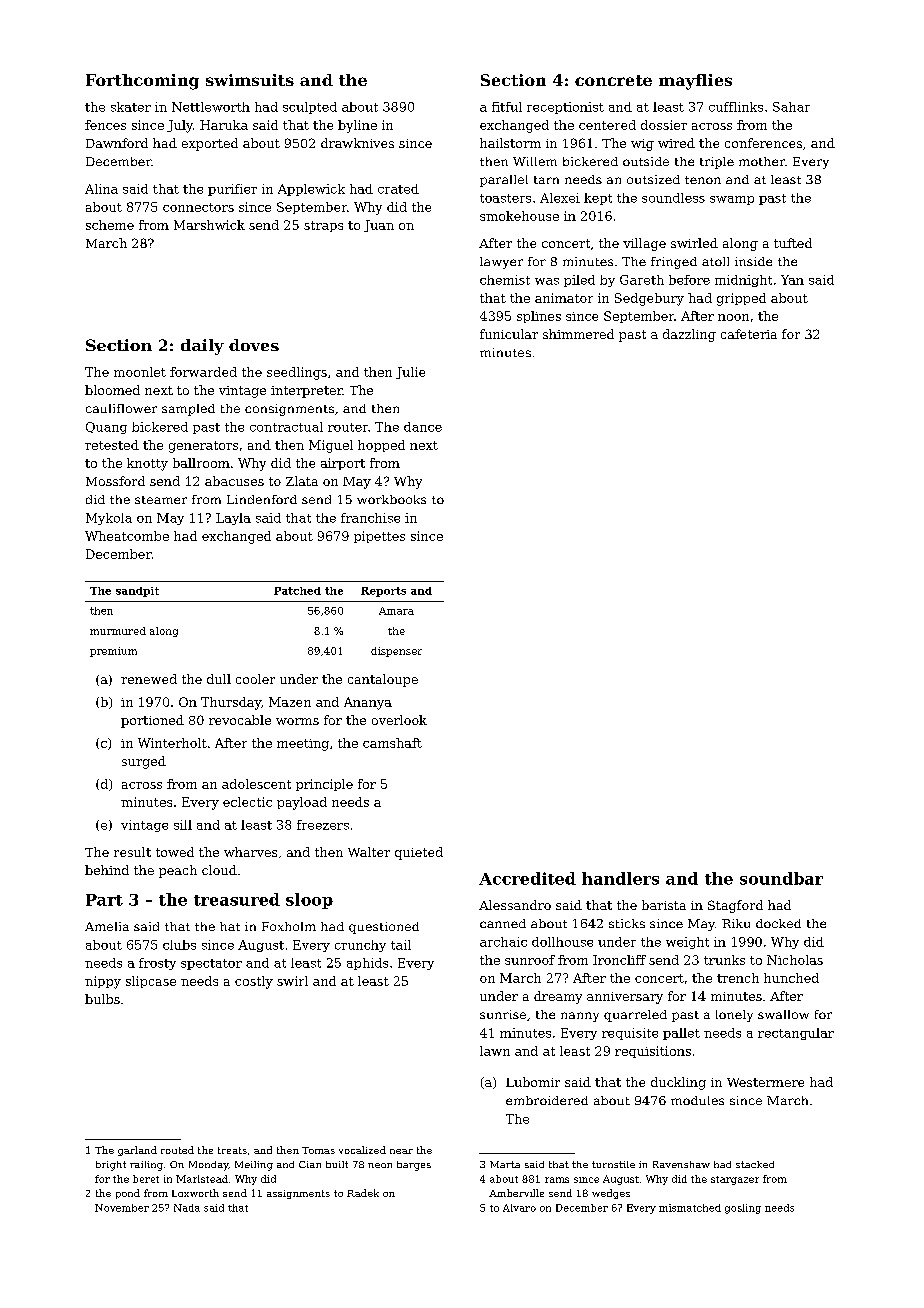  I want to click on Meiling, so click(254, 1166).
